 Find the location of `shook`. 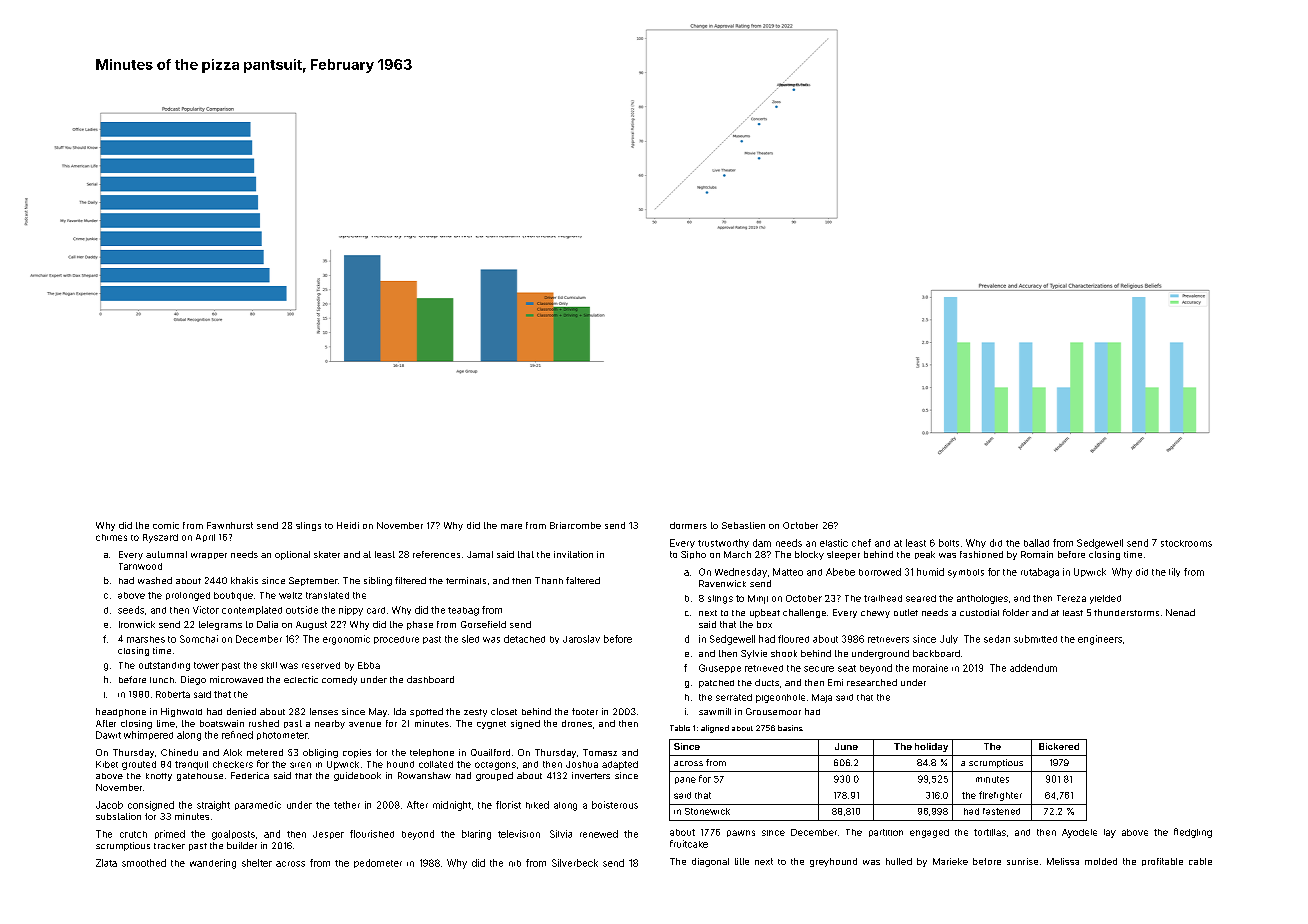

shook is located at coordinates (784, 653).
